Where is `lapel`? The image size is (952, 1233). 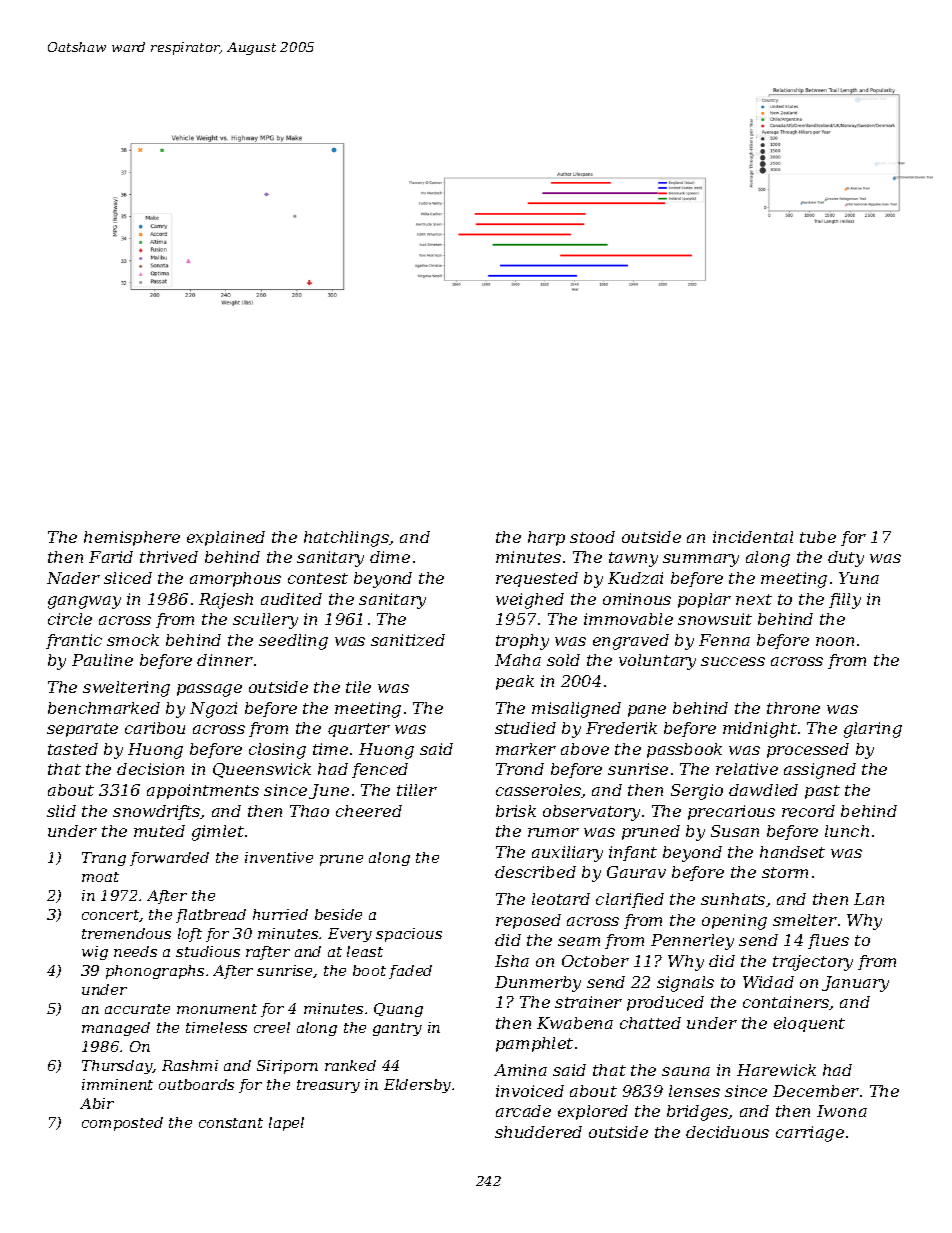 lapel is located at coordinates (286, 1124).
